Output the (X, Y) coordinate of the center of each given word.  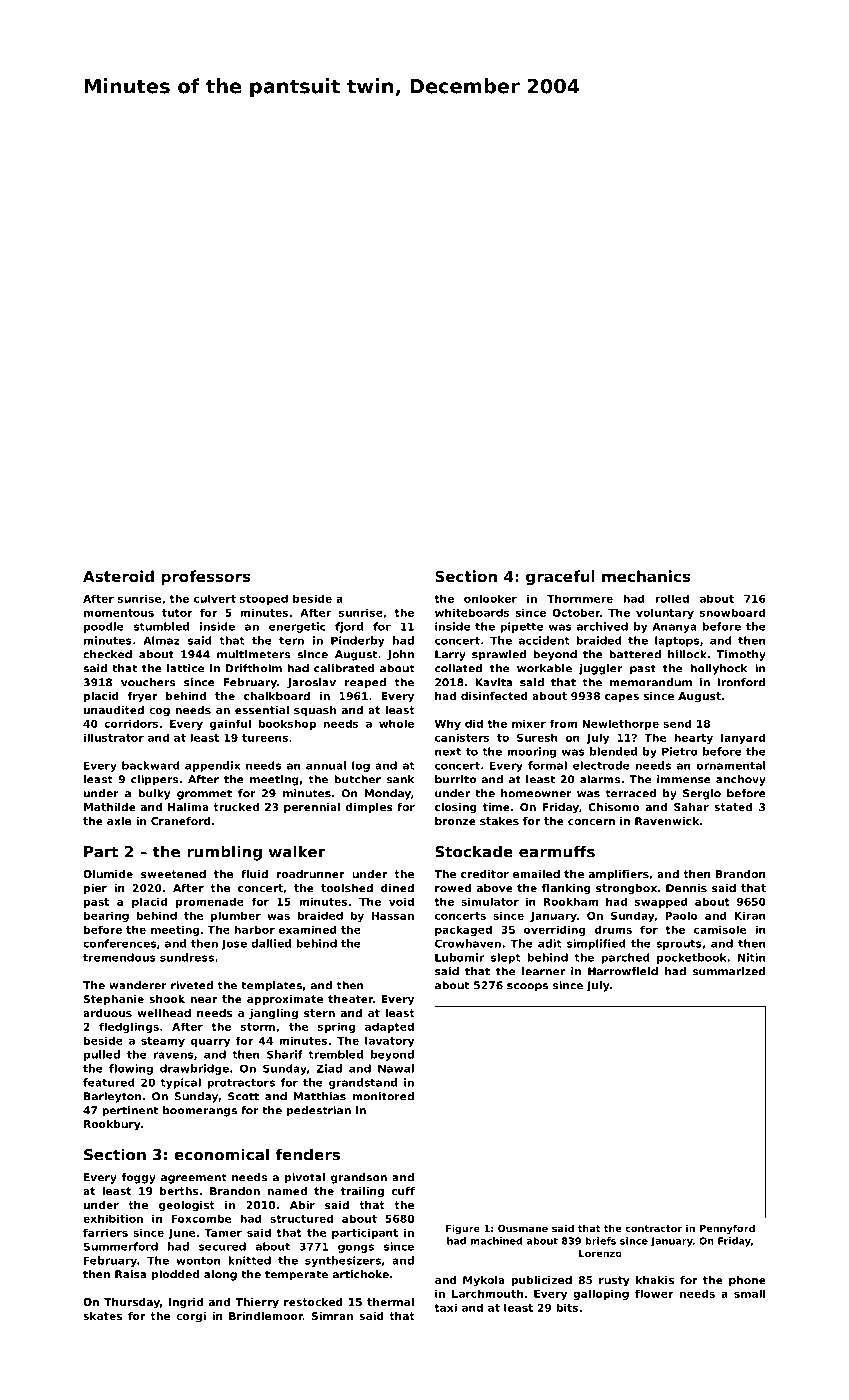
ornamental (731, 765)
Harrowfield (623, 971)
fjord (349, 627)
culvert (215, 598)
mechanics (646, 576)
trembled (336, 1054)
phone (747, 1281)
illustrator (114, 737)
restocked (313, 1302)
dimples (369, 808)
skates (102, 1316)
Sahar (691, 807)
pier (95, 889)
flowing (131, 1069)
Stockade (474, 851)
